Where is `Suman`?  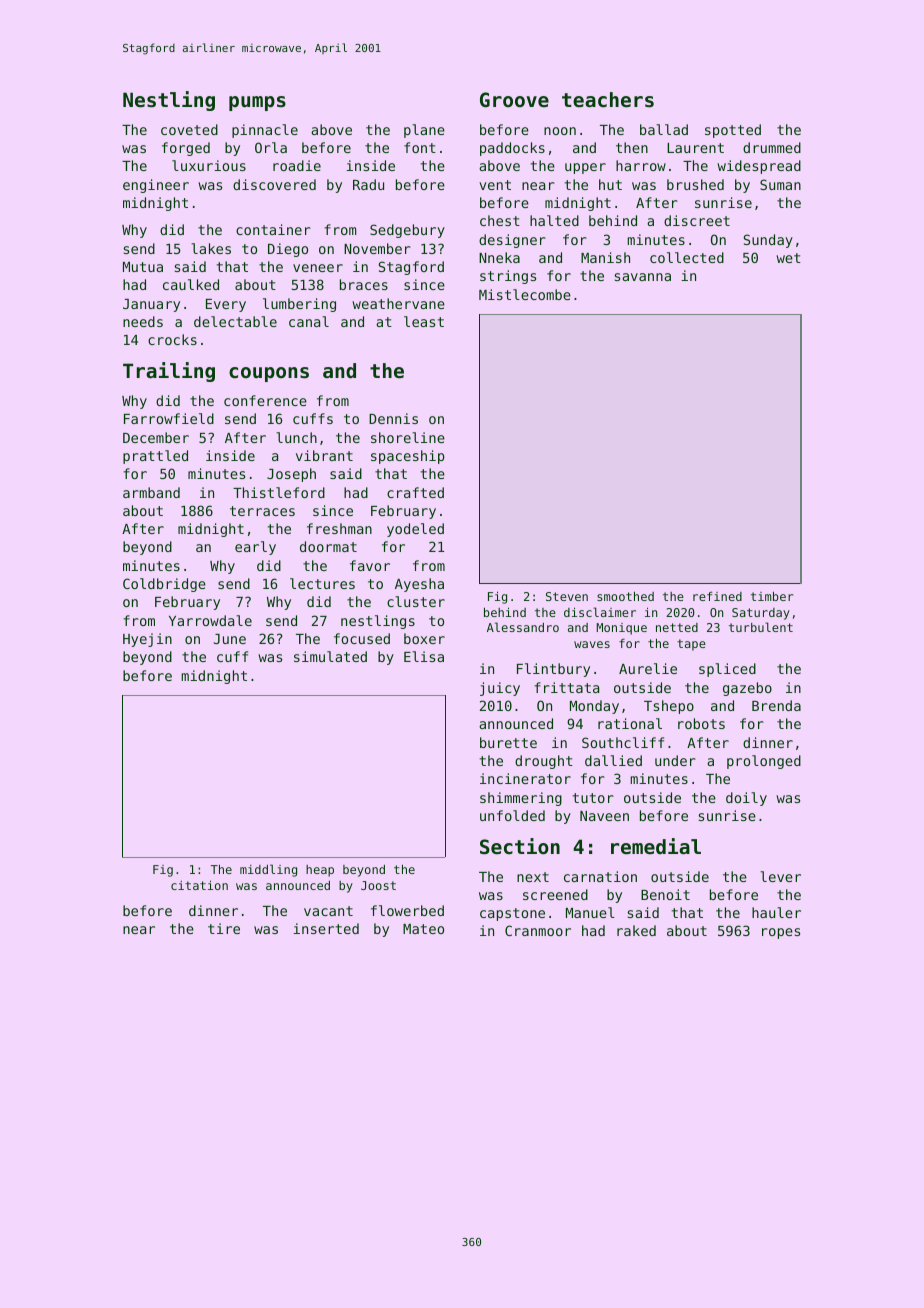
Suman is located at coordinates (780, 184).
